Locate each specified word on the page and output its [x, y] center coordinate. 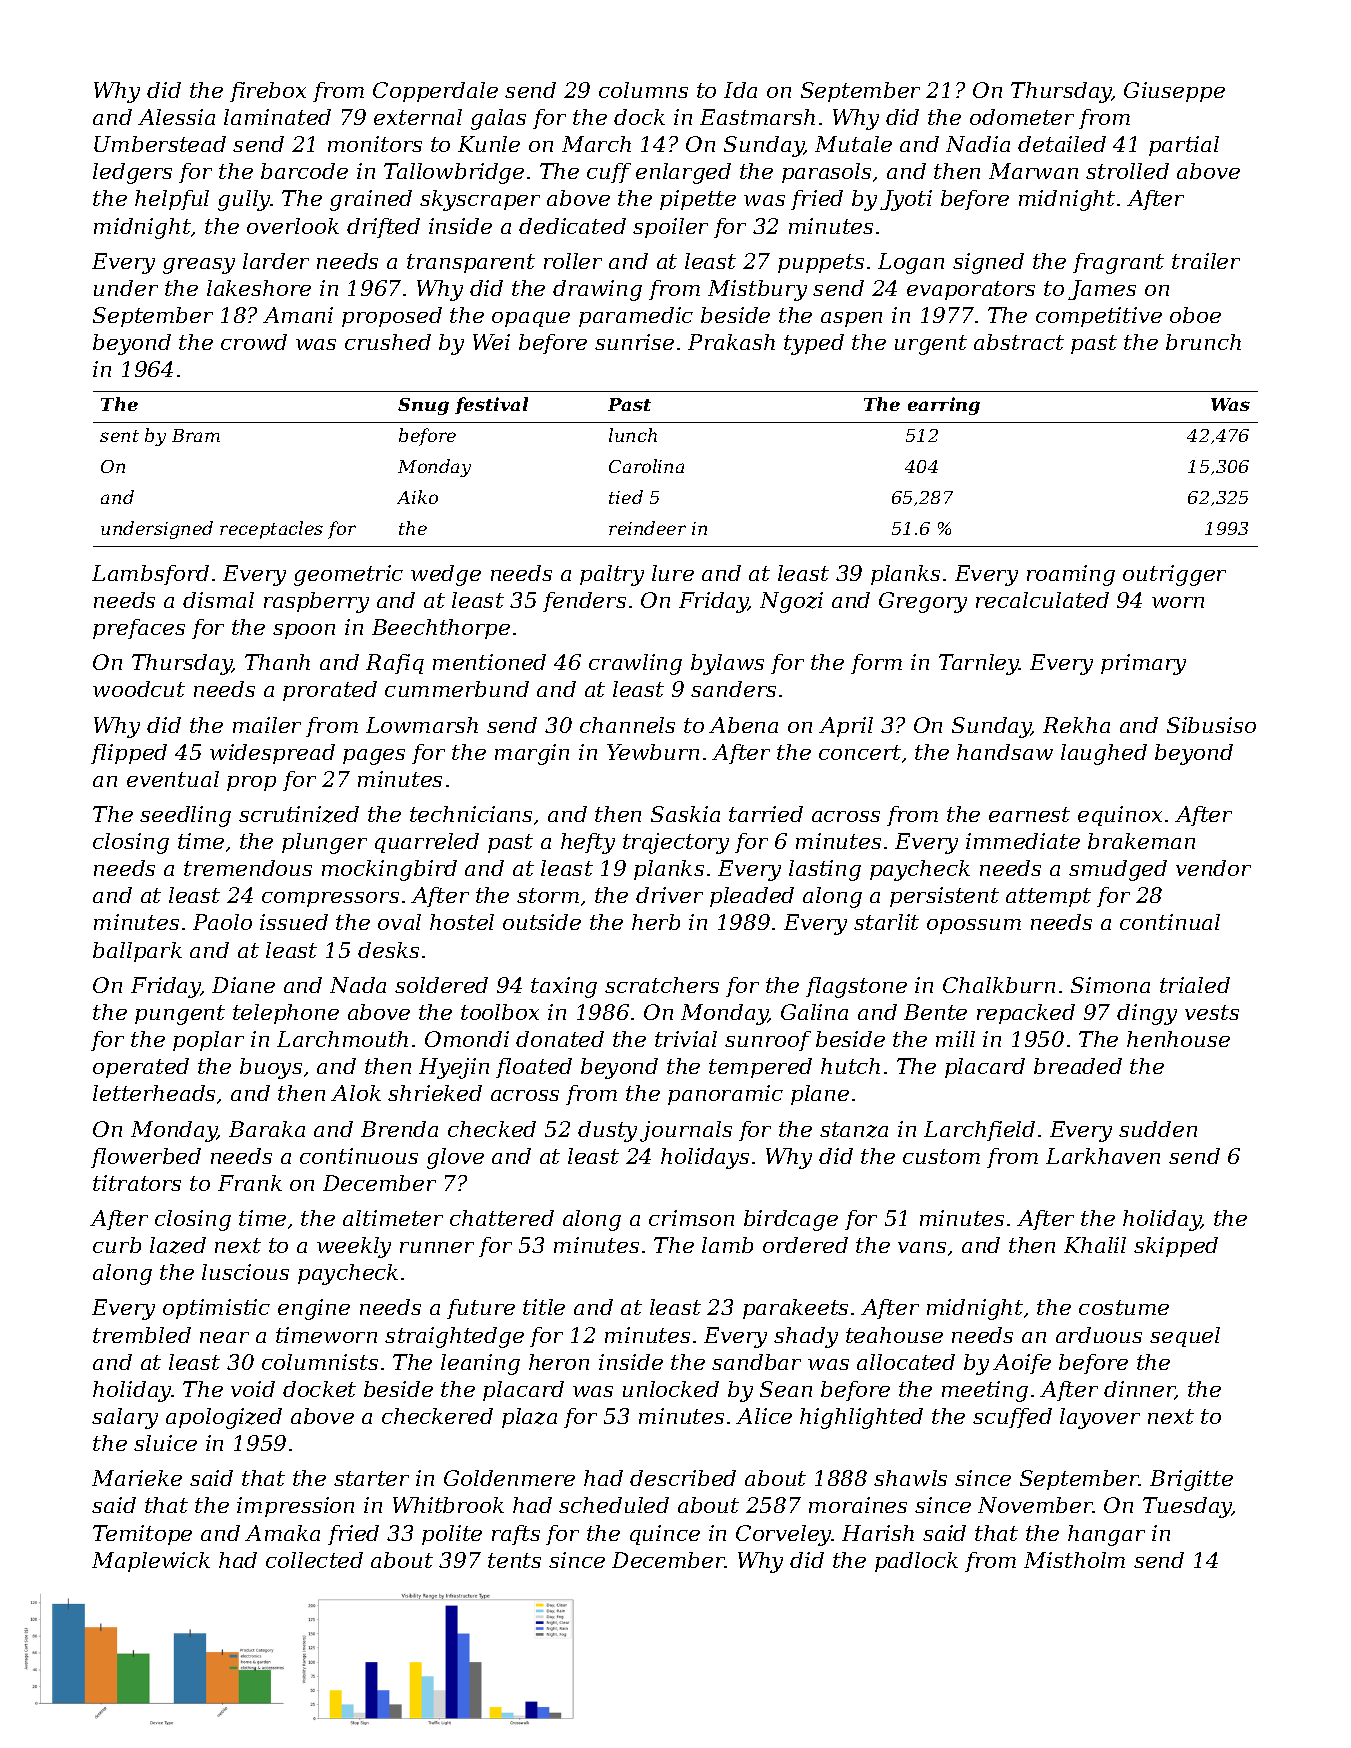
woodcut [139, 689]
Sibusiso [1211, 725]
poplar [208, 1041]
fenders [584, 602]
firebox [268, 92]
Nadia [978, 144]
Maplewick [151, 1562]
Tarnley [979, 664]
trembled [142, 1335]
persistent [944, 897]
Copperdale [435, 92]
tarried [766, 814]
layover [1100, 1418]
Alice [764, 1416]
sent [119, 436]
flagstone [856, 987]
